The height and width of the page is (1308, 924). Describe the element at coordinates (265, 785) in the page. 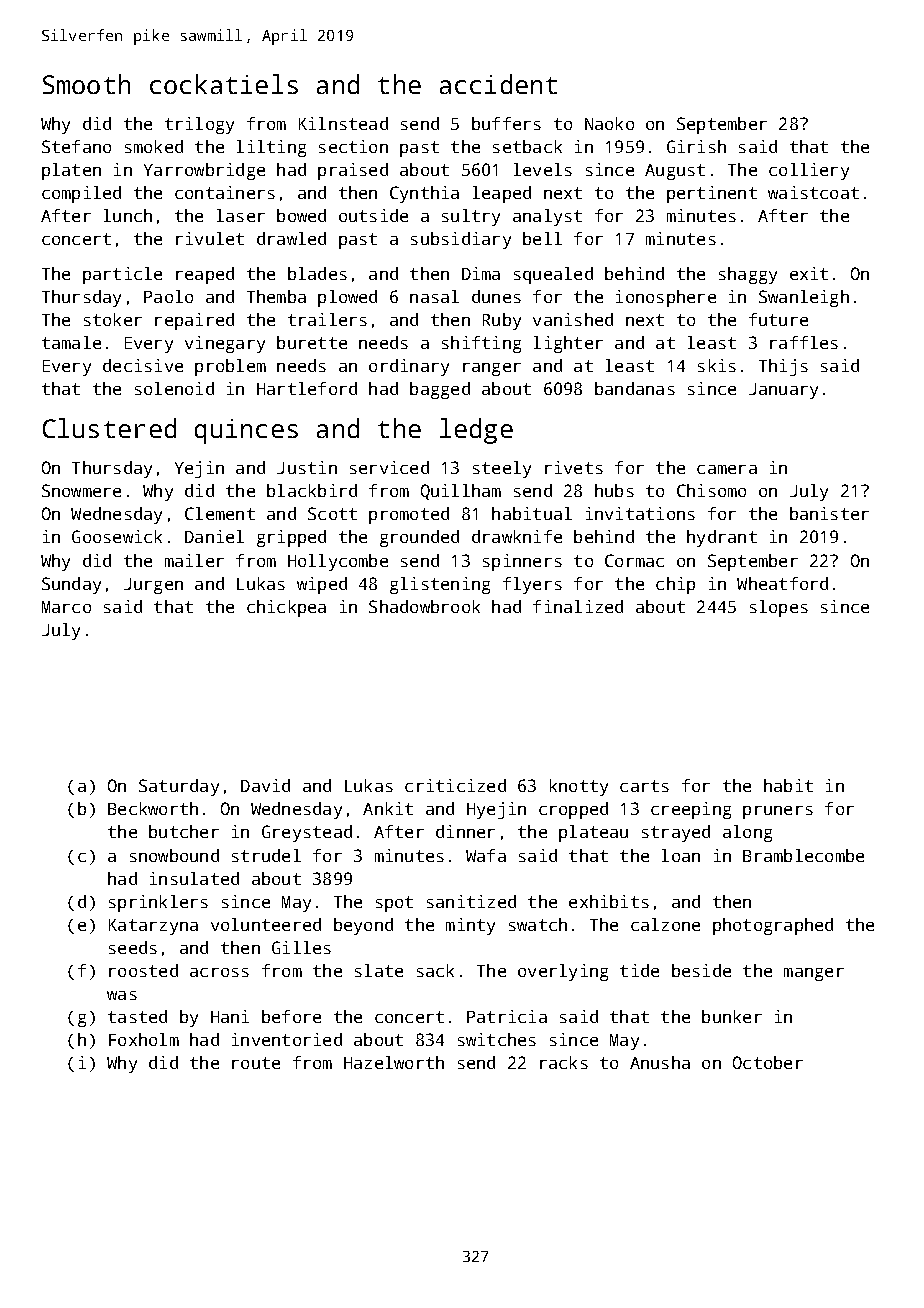

I see `David` at that location.
